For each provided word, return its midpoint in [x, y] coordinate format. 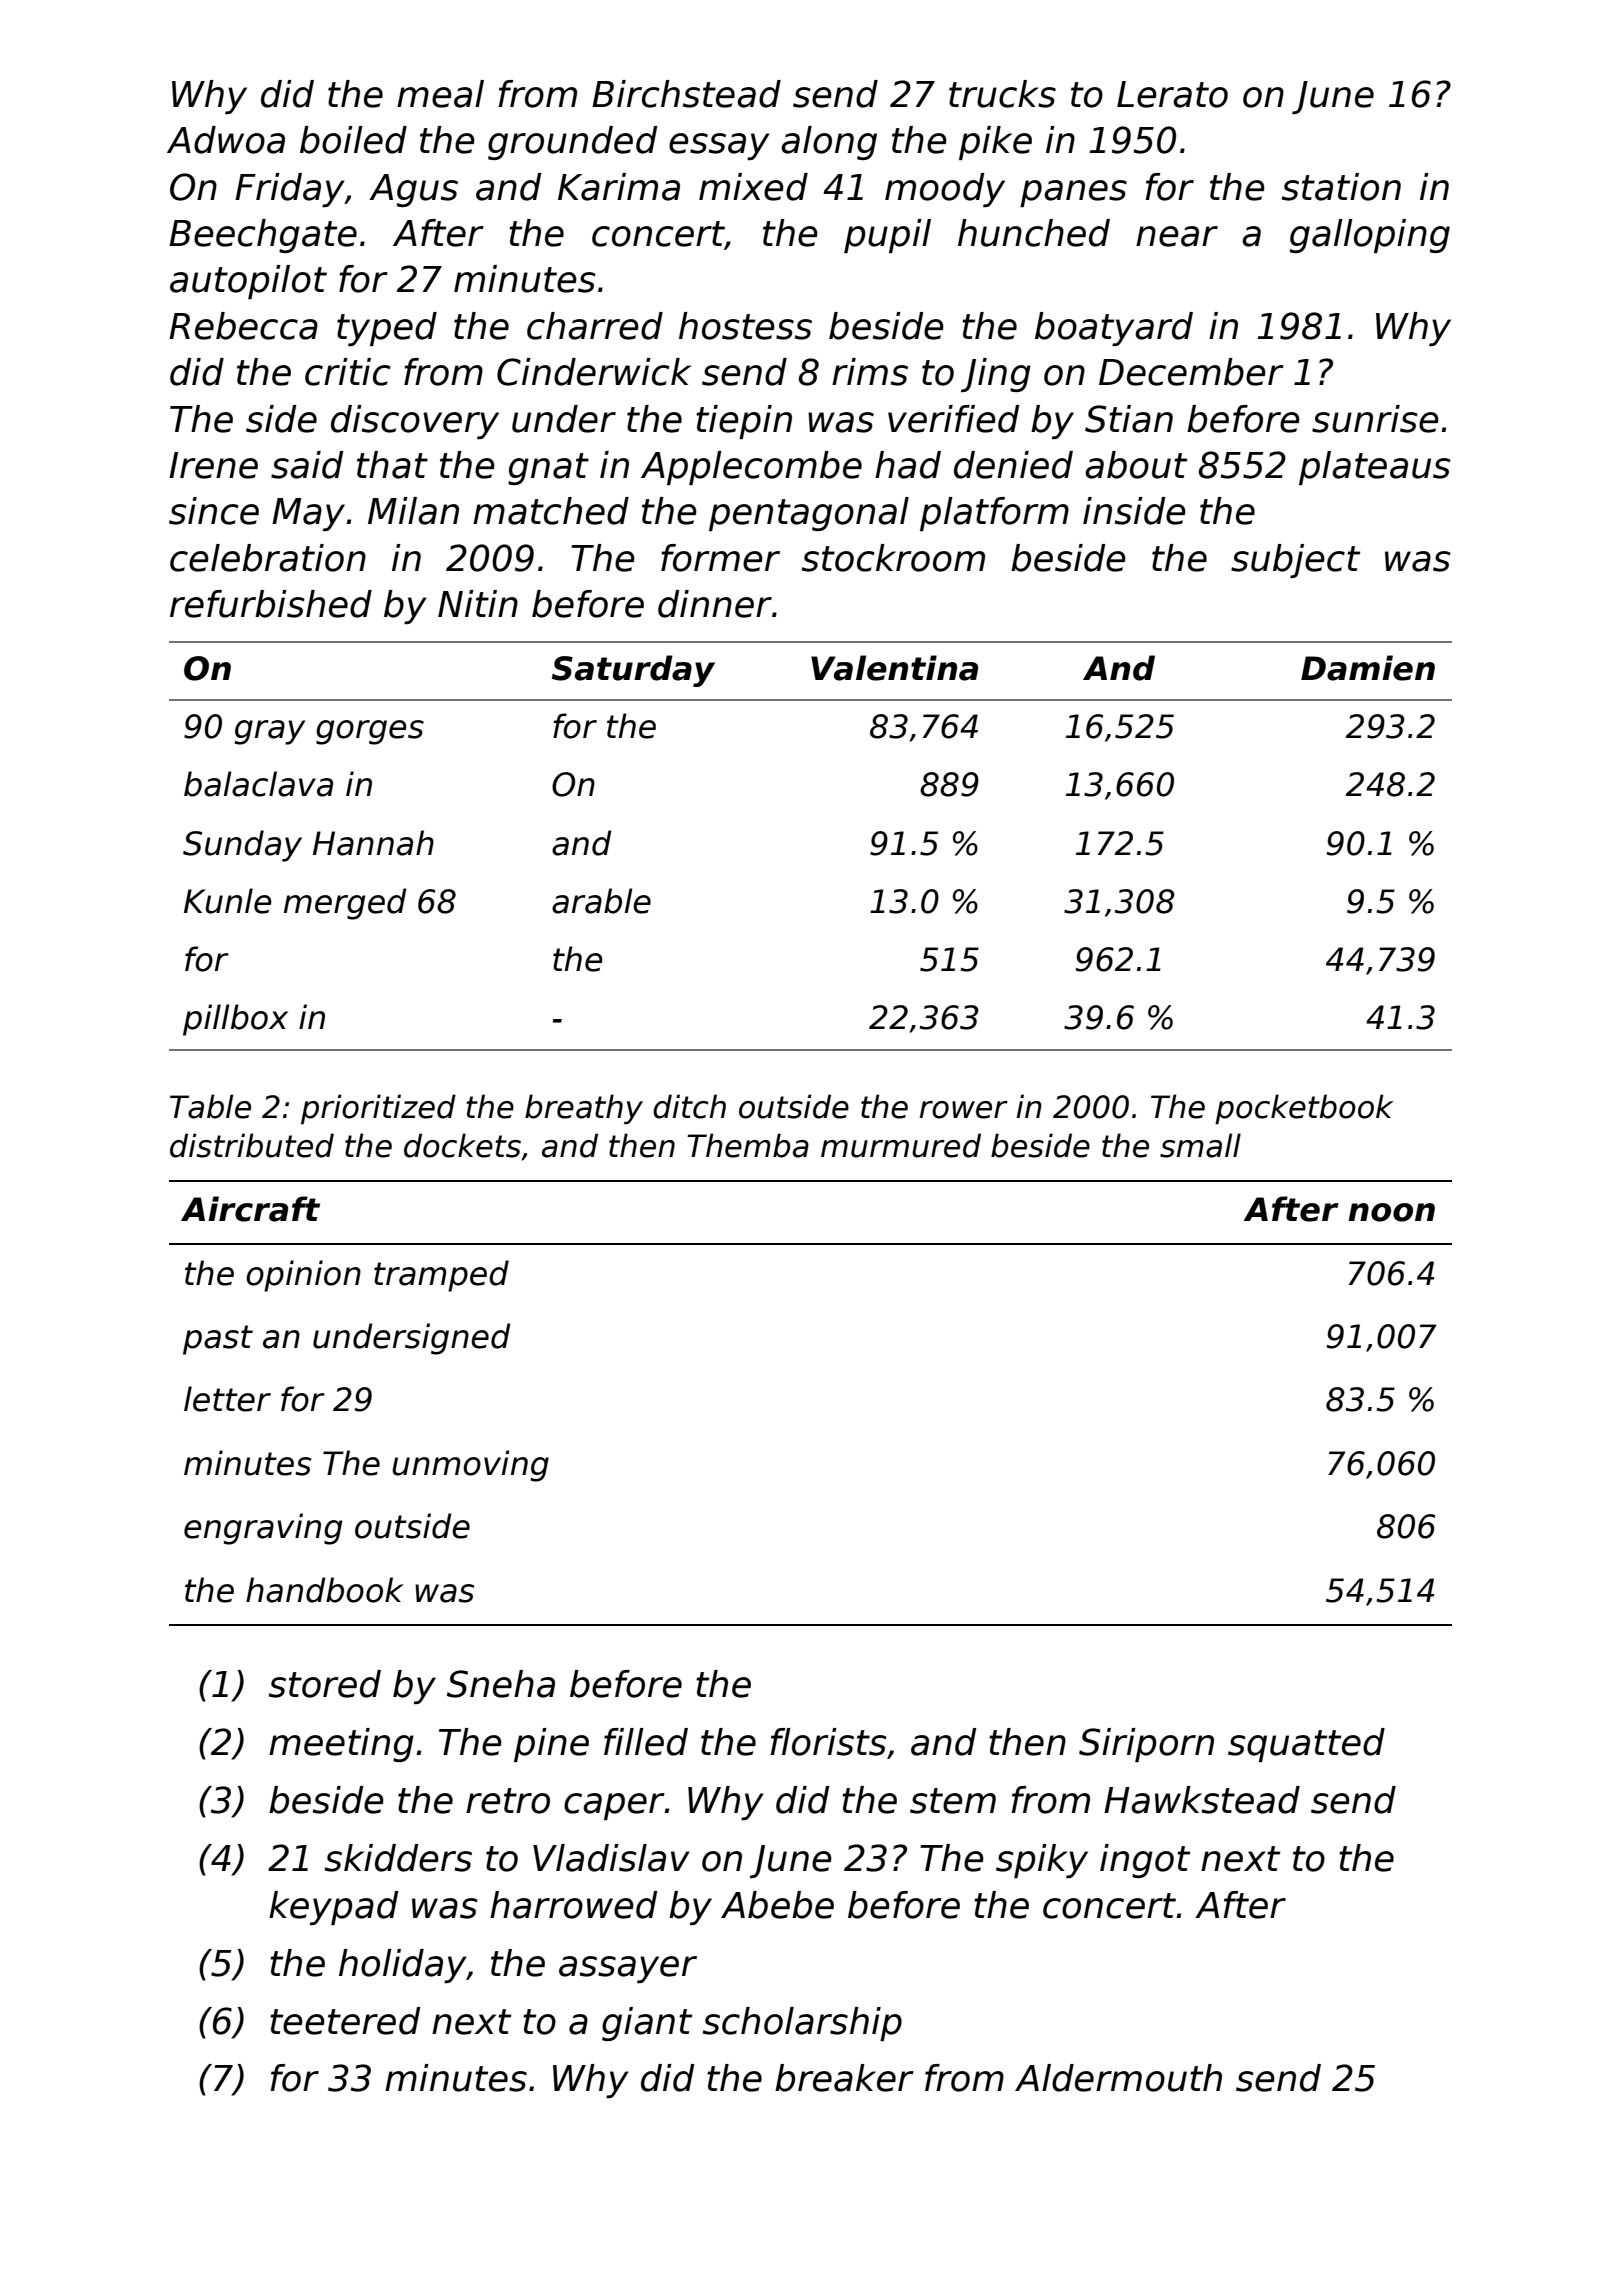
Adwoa [226, 140]
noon [1391, 1212]
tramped [441, 1276]
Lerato [1172, 94]
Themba [748, 1145]
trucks [1002, 94]
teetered [345, 2021]
